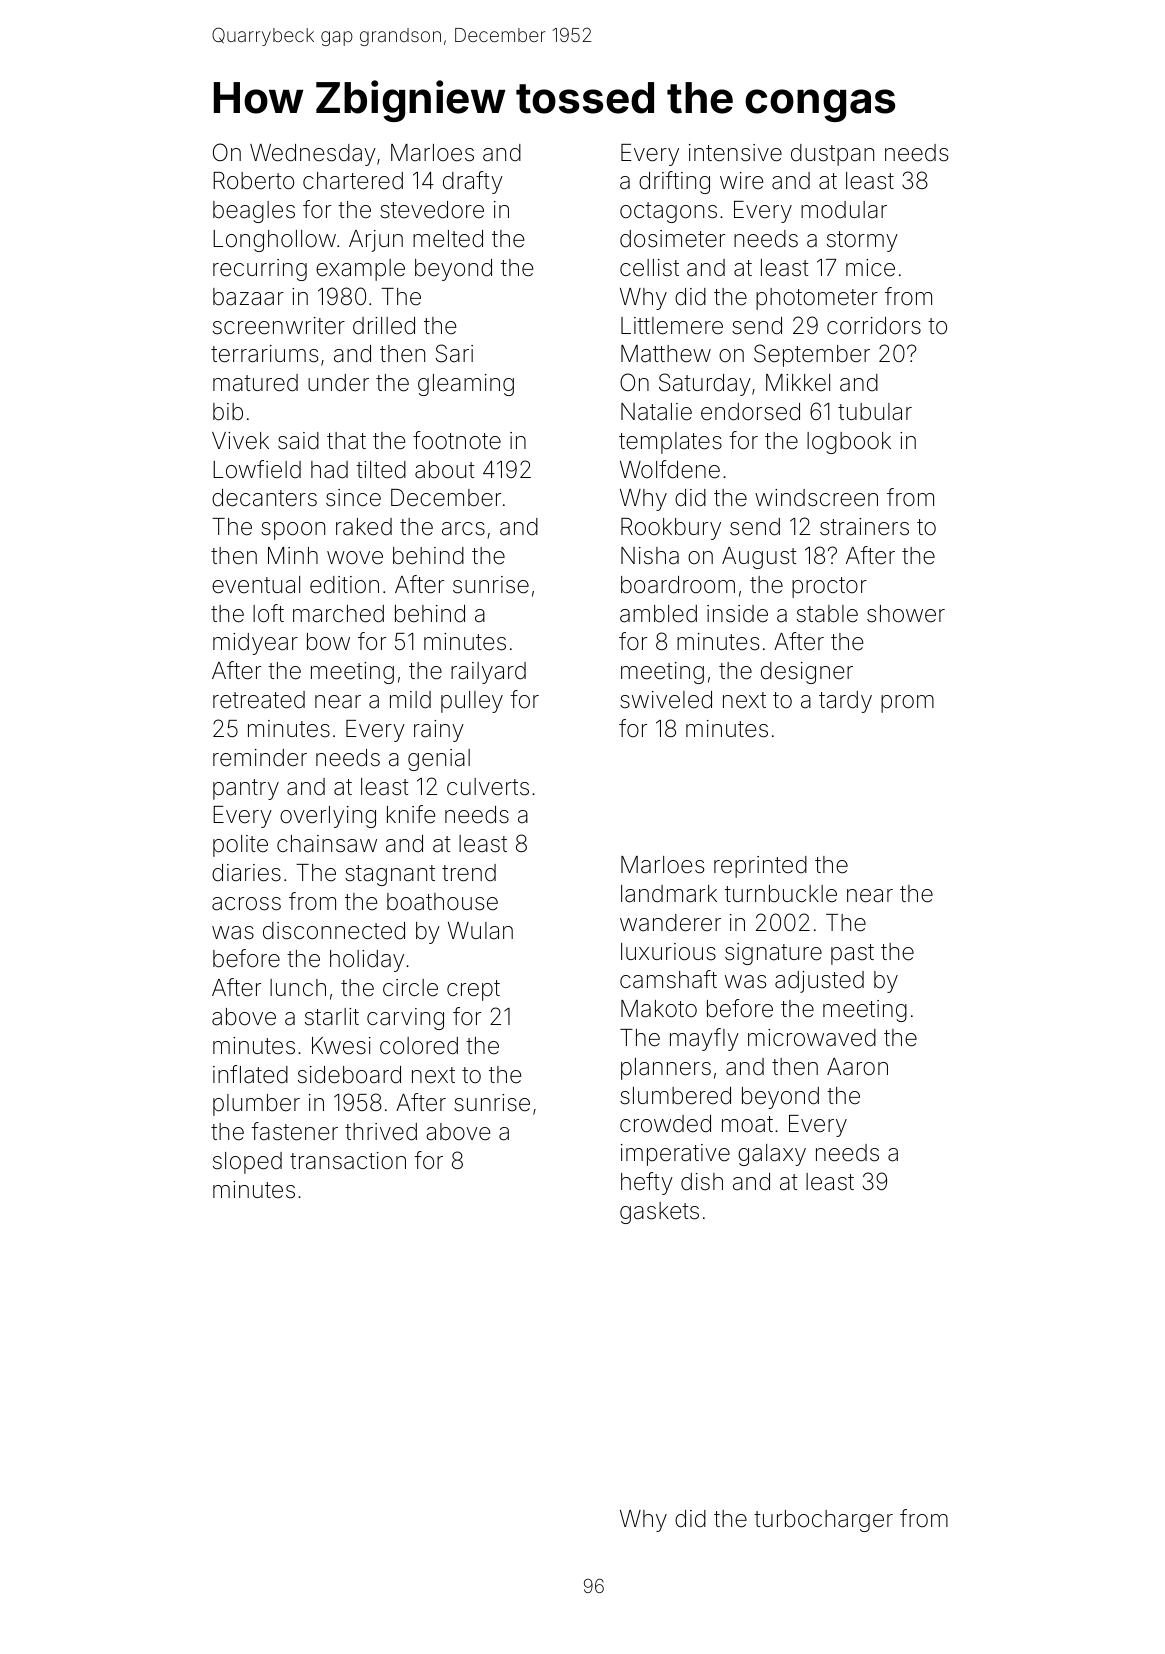  Describe the element at coordinates (659, 1213) in the document. I see `gaskets` at that location.
